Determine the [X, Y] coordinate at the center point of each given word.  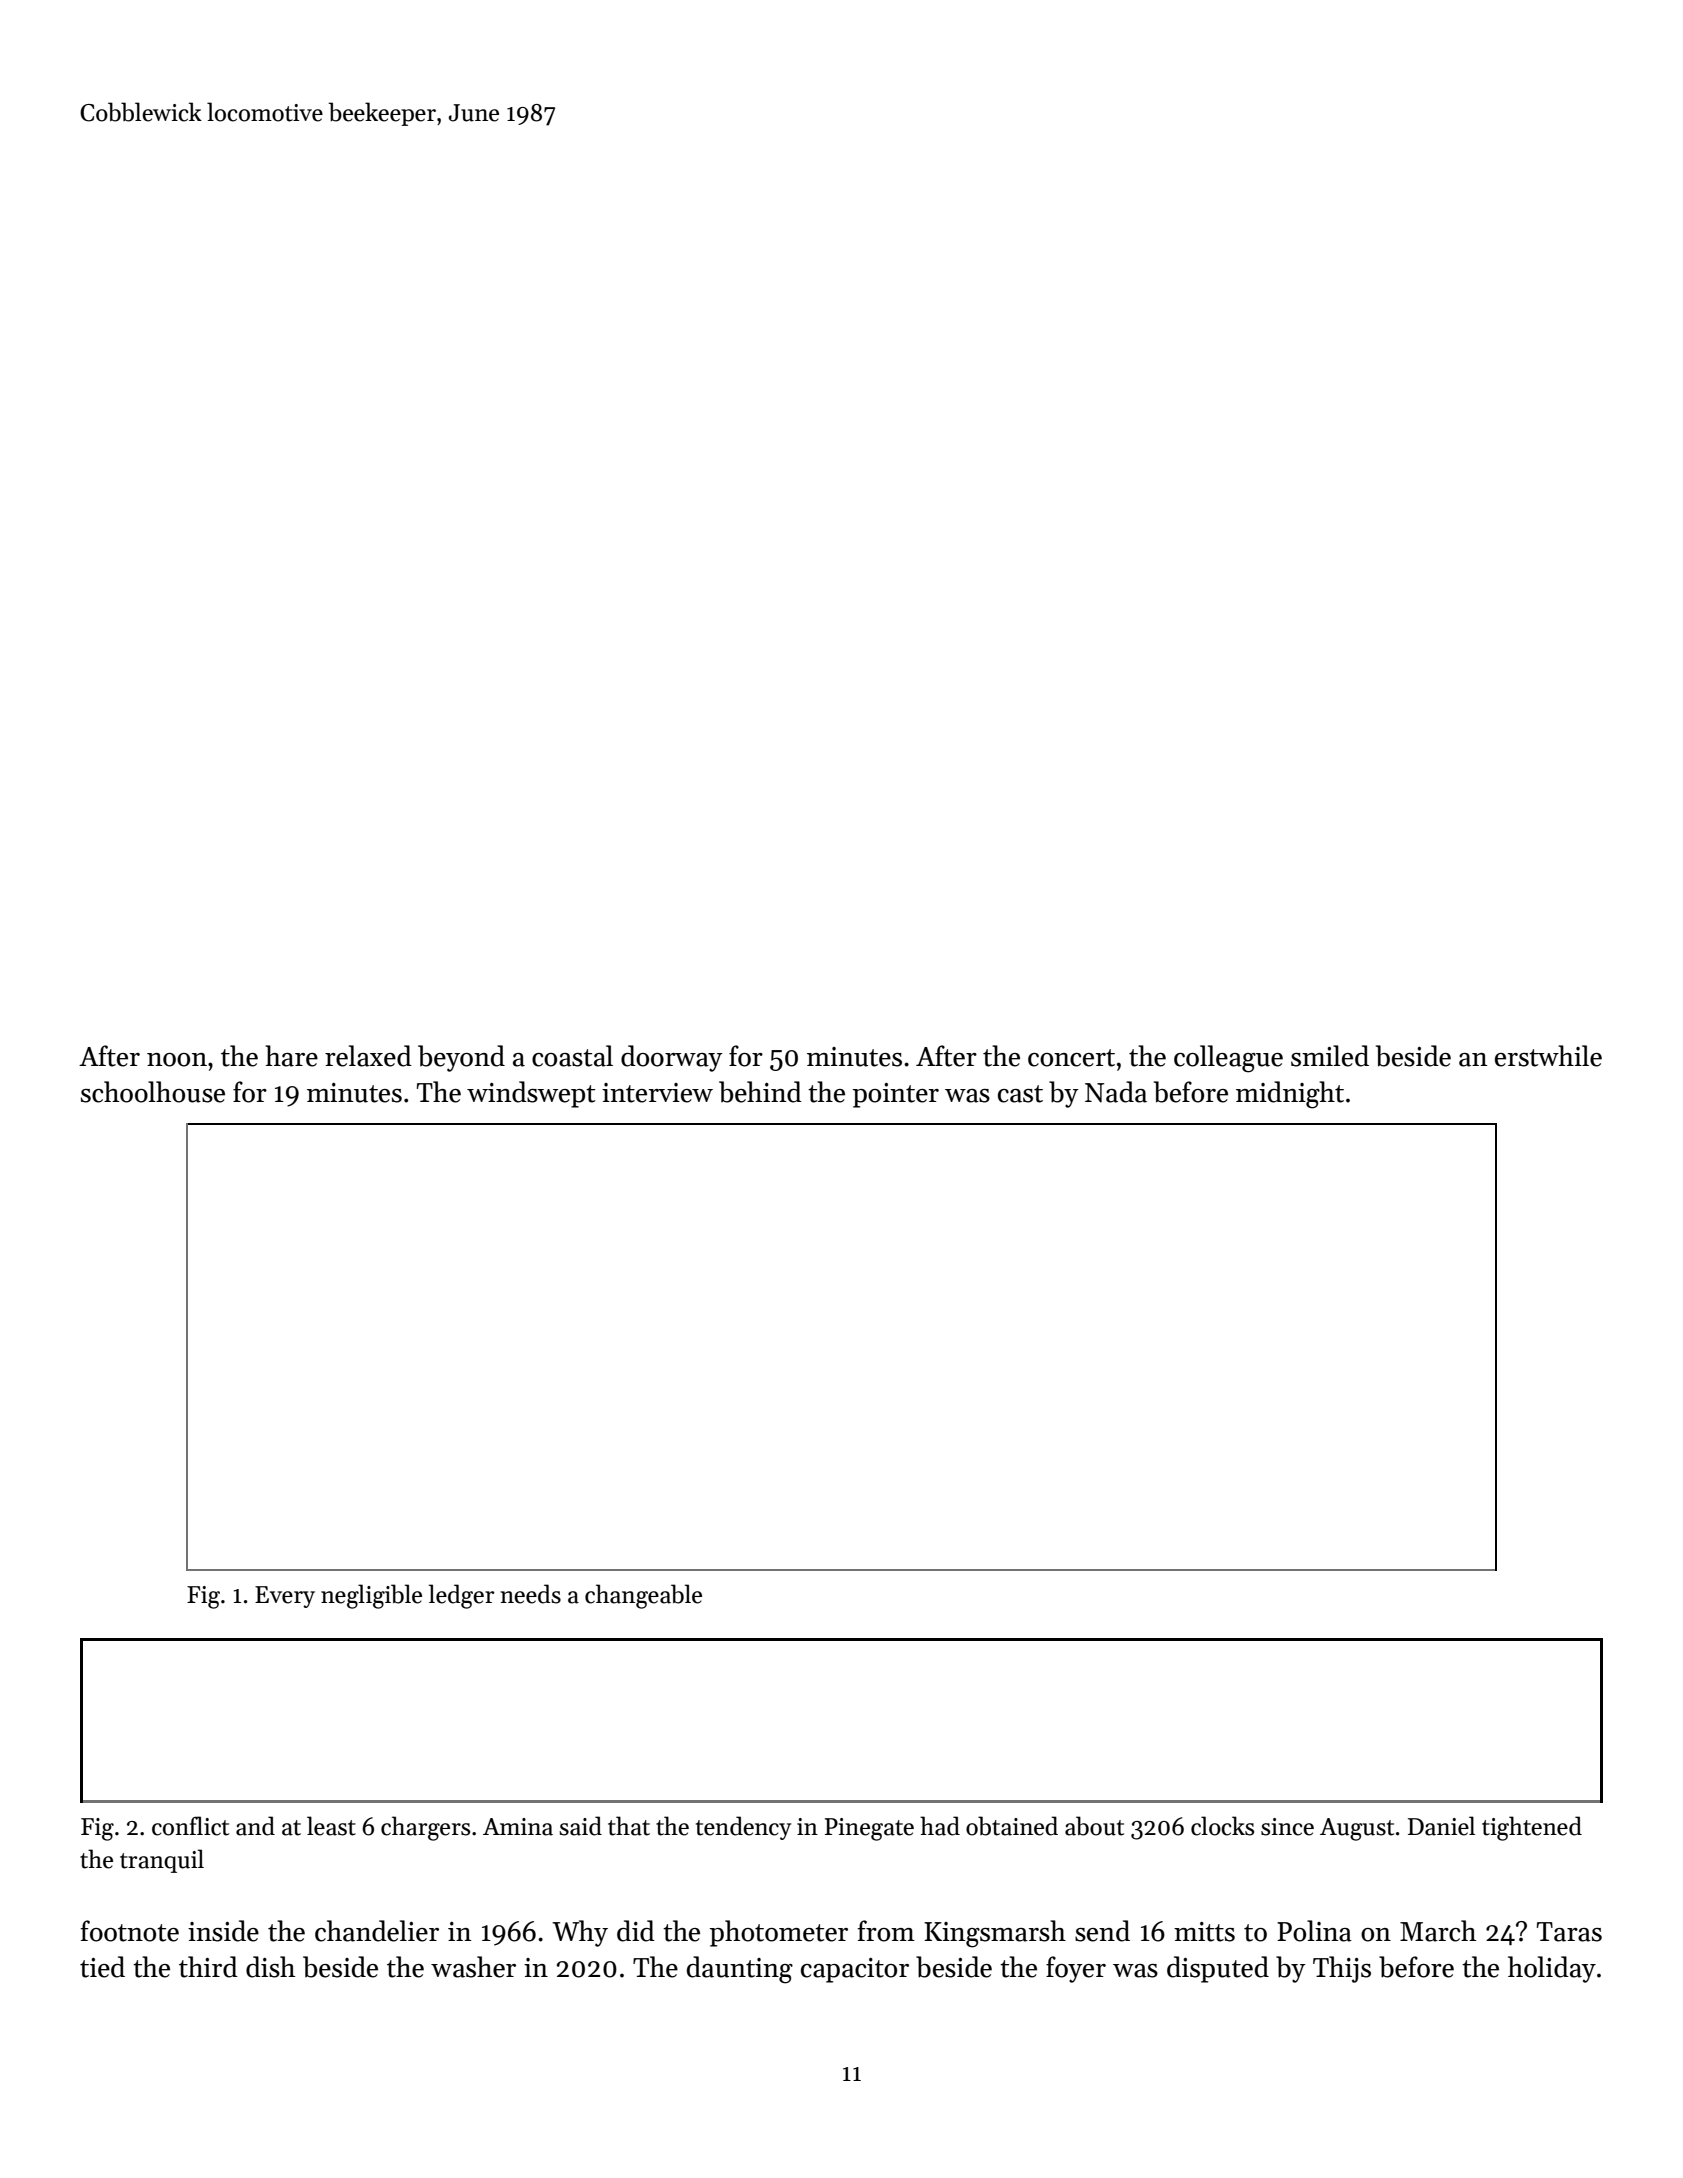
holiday [1552, 1969]
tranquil [162, 1861]
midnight [1290, 1095]
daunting [740, 1970]
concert [1071, 1058]
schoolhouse [153, 1092]
